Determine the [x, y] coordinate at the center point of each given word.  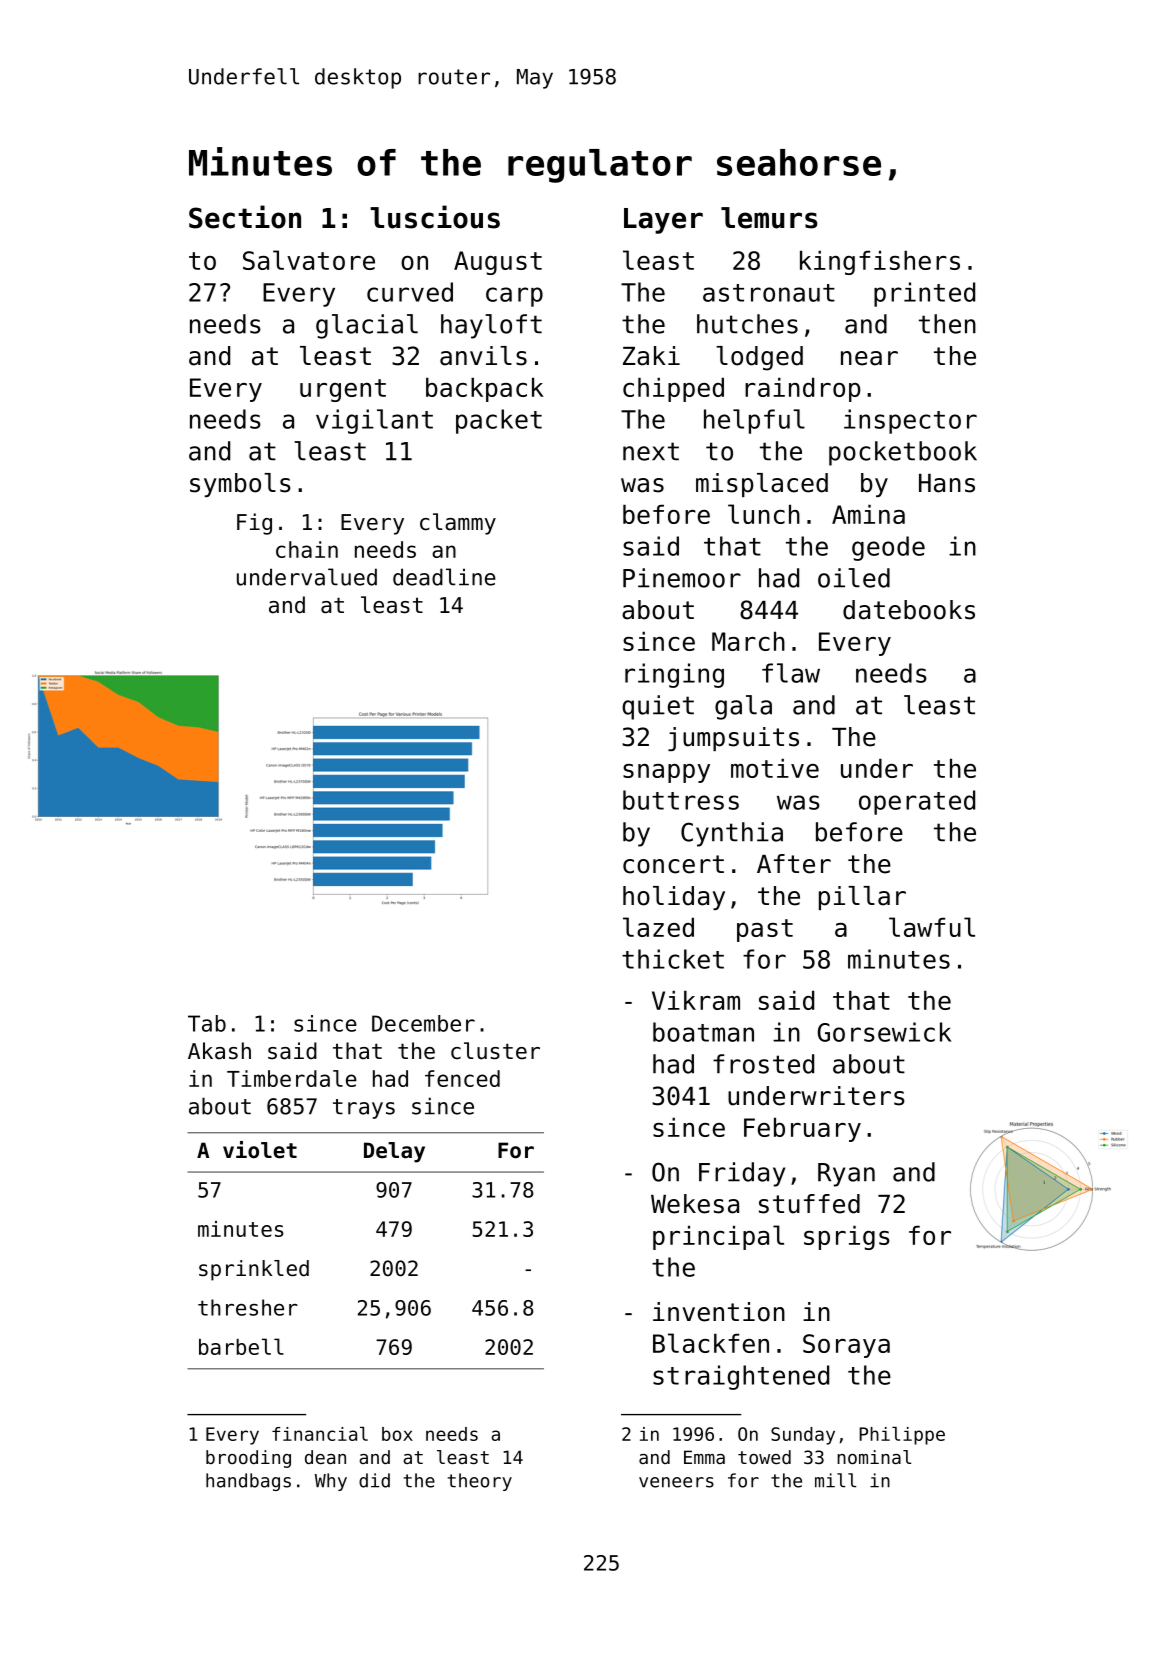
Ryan [846, 1175]
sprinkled [254, 1270]
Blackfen [711, 1343]
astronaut [769, 293]
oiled [854, 578]
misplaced [762, 485]
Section [245, 217]
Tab [207, 1023]
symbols [240, 485]
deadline [444, 577]
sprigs [847, 1237]
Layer [663, 221]
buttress [681, 800]
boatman [703, 1032]
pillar [862, 898]
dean [325, 1457]
